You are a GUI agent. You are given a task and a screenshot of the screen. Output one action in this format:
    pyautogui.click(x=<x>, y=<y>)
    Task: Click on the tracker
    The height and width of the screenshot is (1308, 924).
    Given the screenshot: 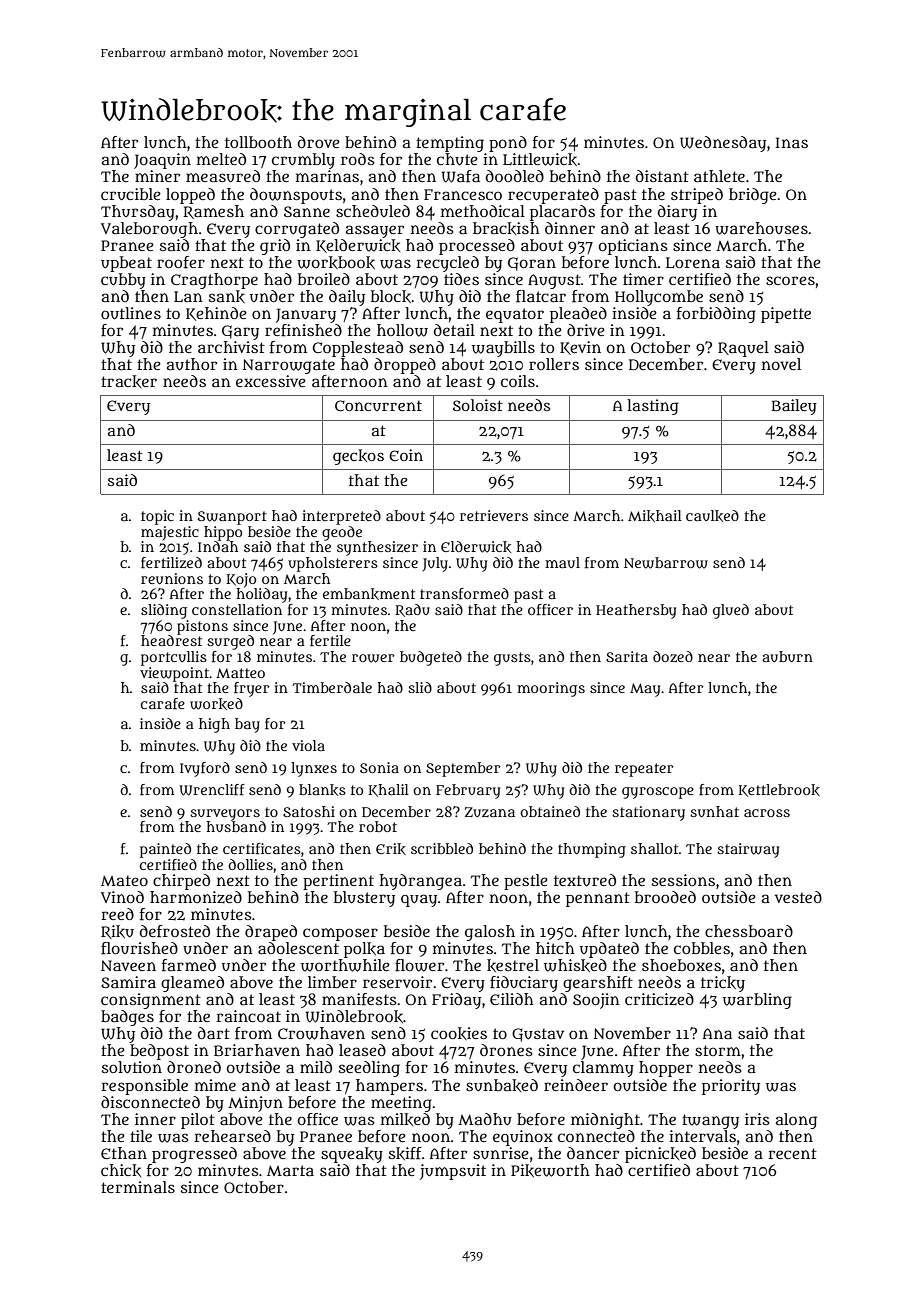 What is the action you would take?
    pyautogui.click(x=129, y=381)
